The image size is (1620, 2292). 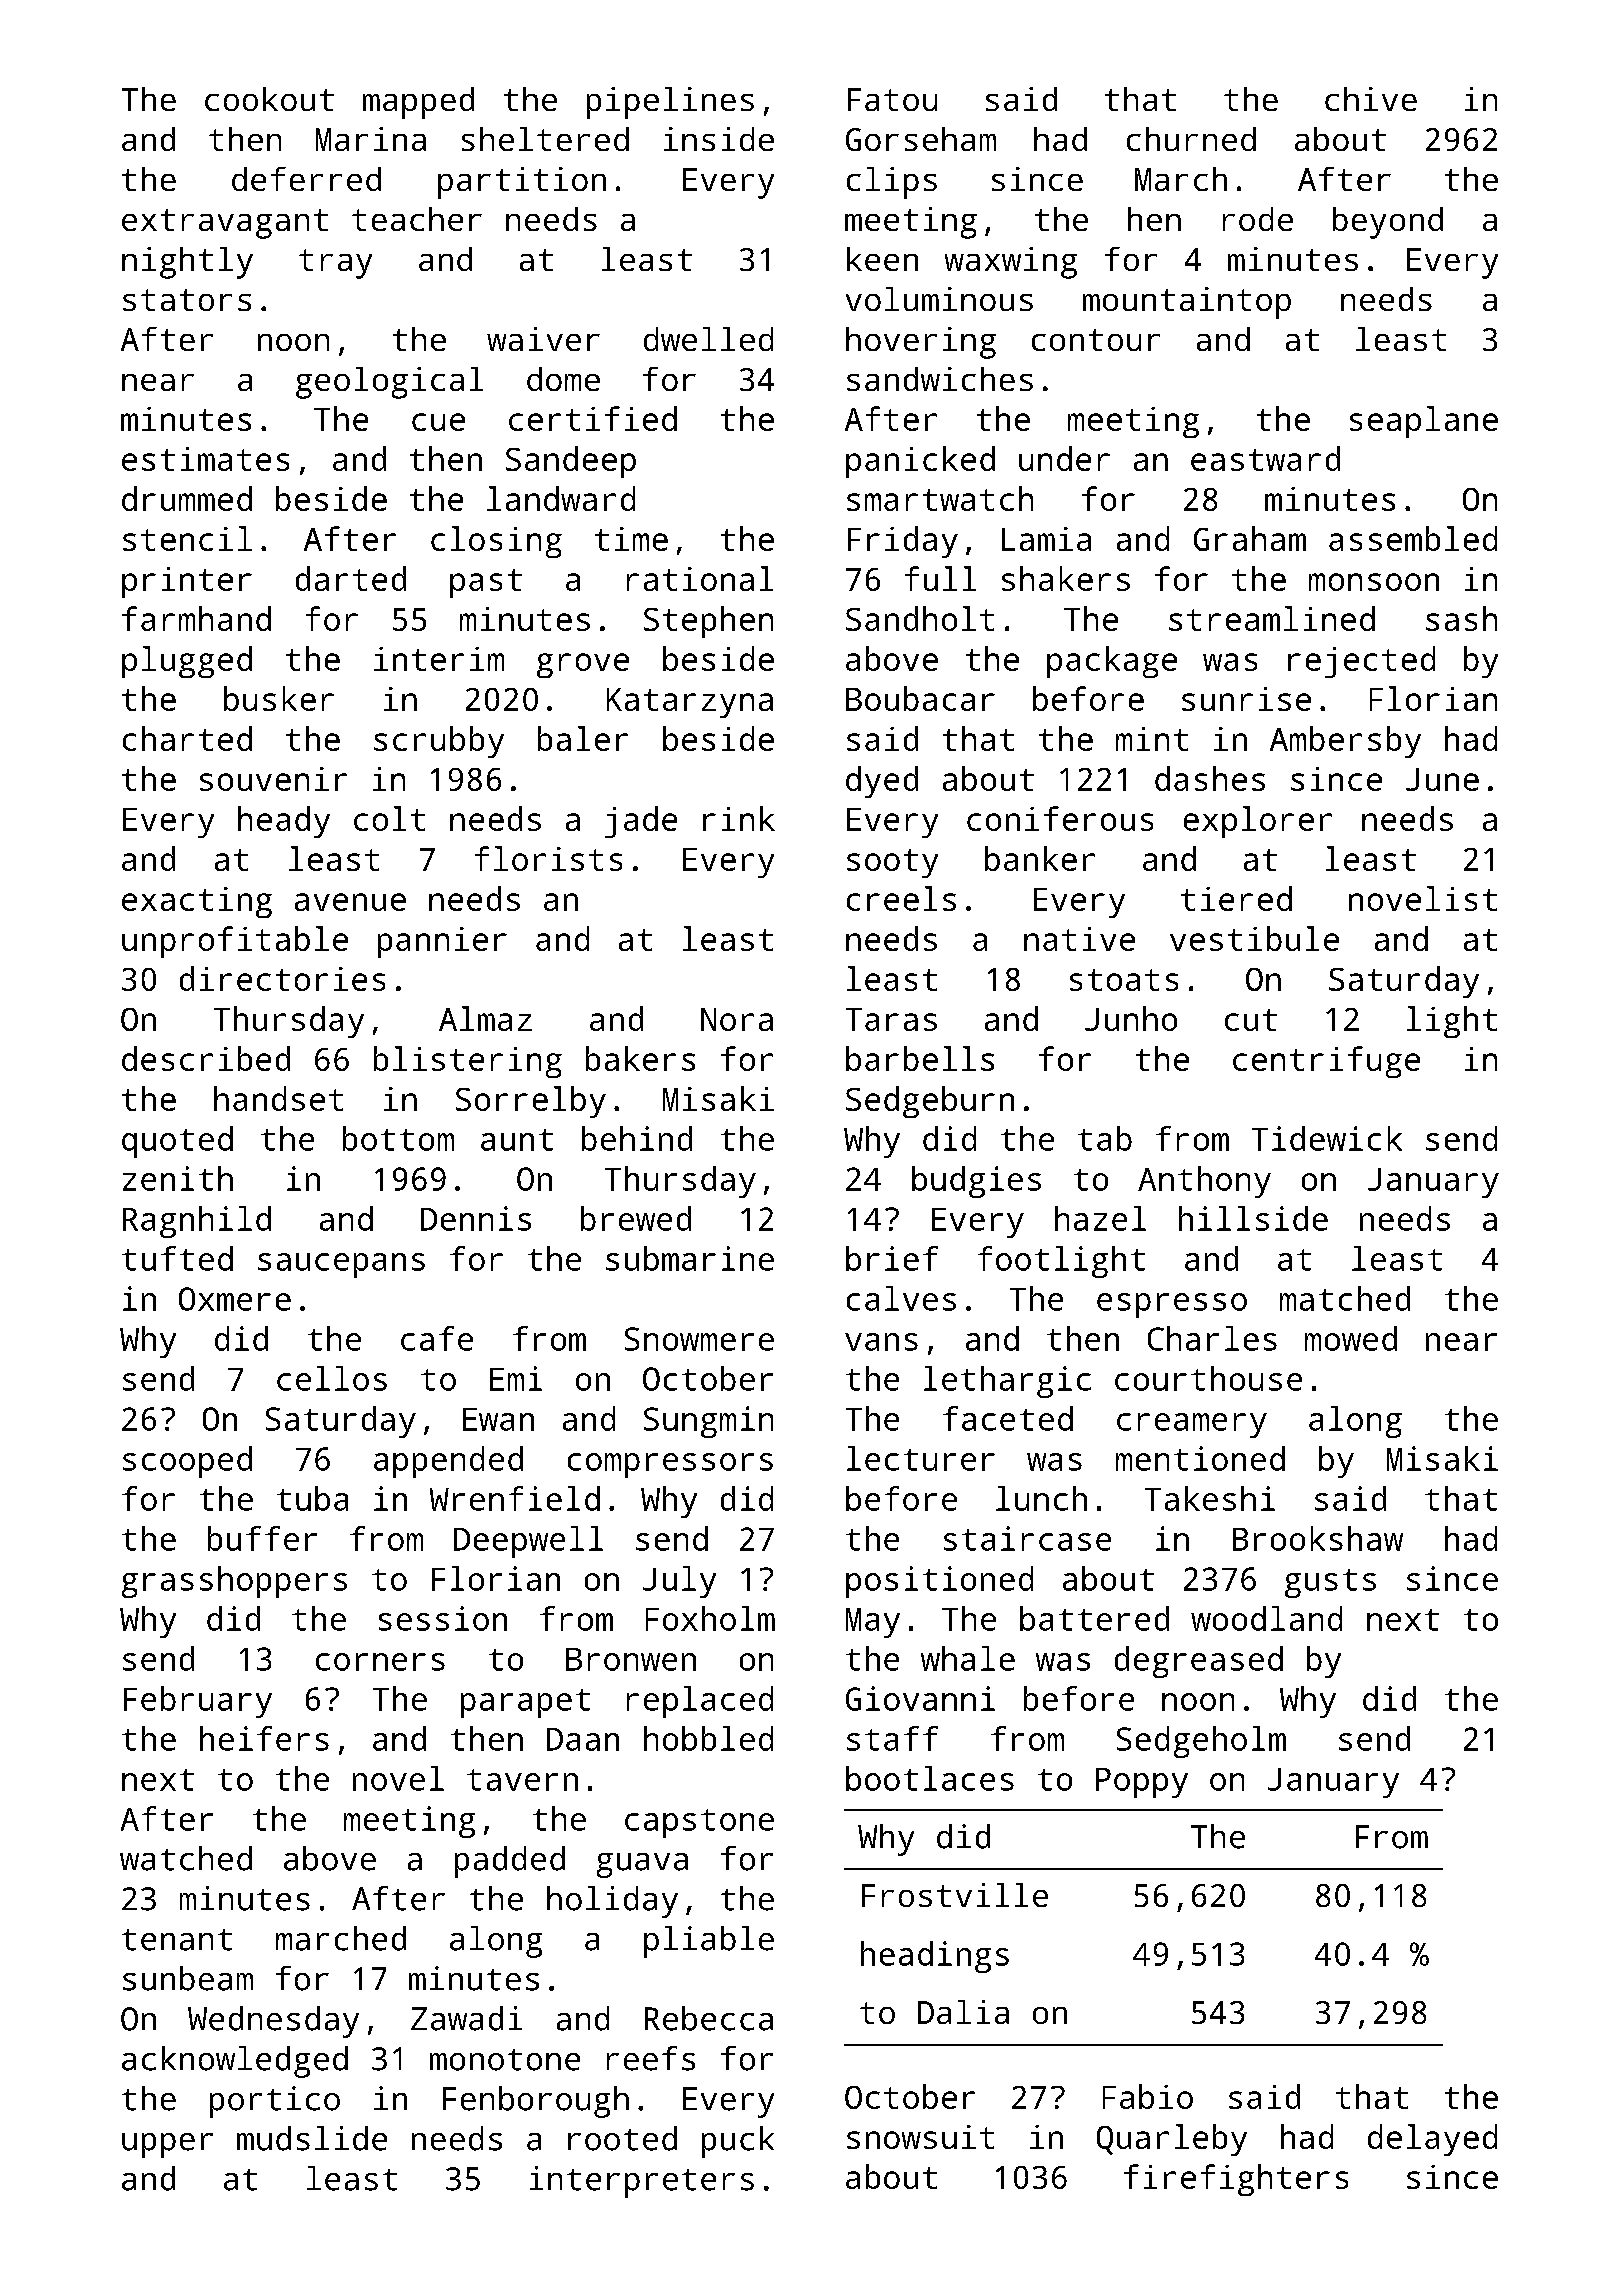 What do you see at coordinates (1200, 1458) in the screenshot?
I see `mentioned` at bounding box center [1200, 1458].
